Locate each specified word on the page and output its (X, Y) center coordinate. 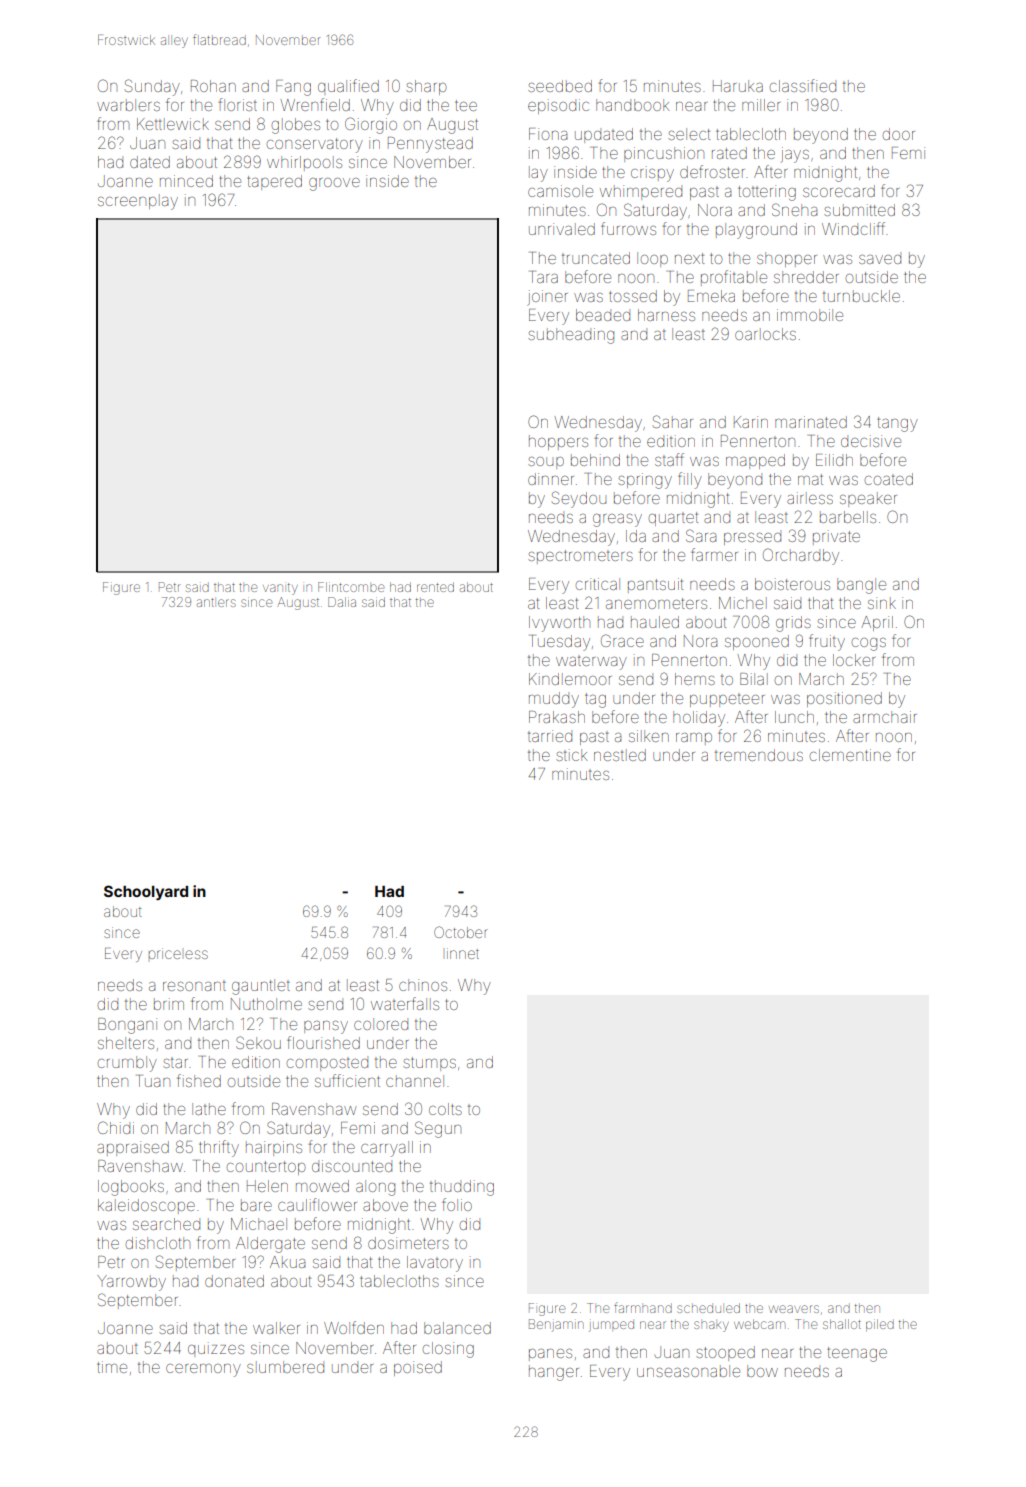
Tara (543, 277)
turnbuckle (861, 296)
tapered (275, 182)
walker (276, 1328)
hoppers (558, 442)
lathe (209, 1109)
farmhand (643, 1307)
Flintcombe (351, 587)
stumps (429, 1064)
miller (761, 105)
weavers (794, 1309)
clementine (850, 755)
